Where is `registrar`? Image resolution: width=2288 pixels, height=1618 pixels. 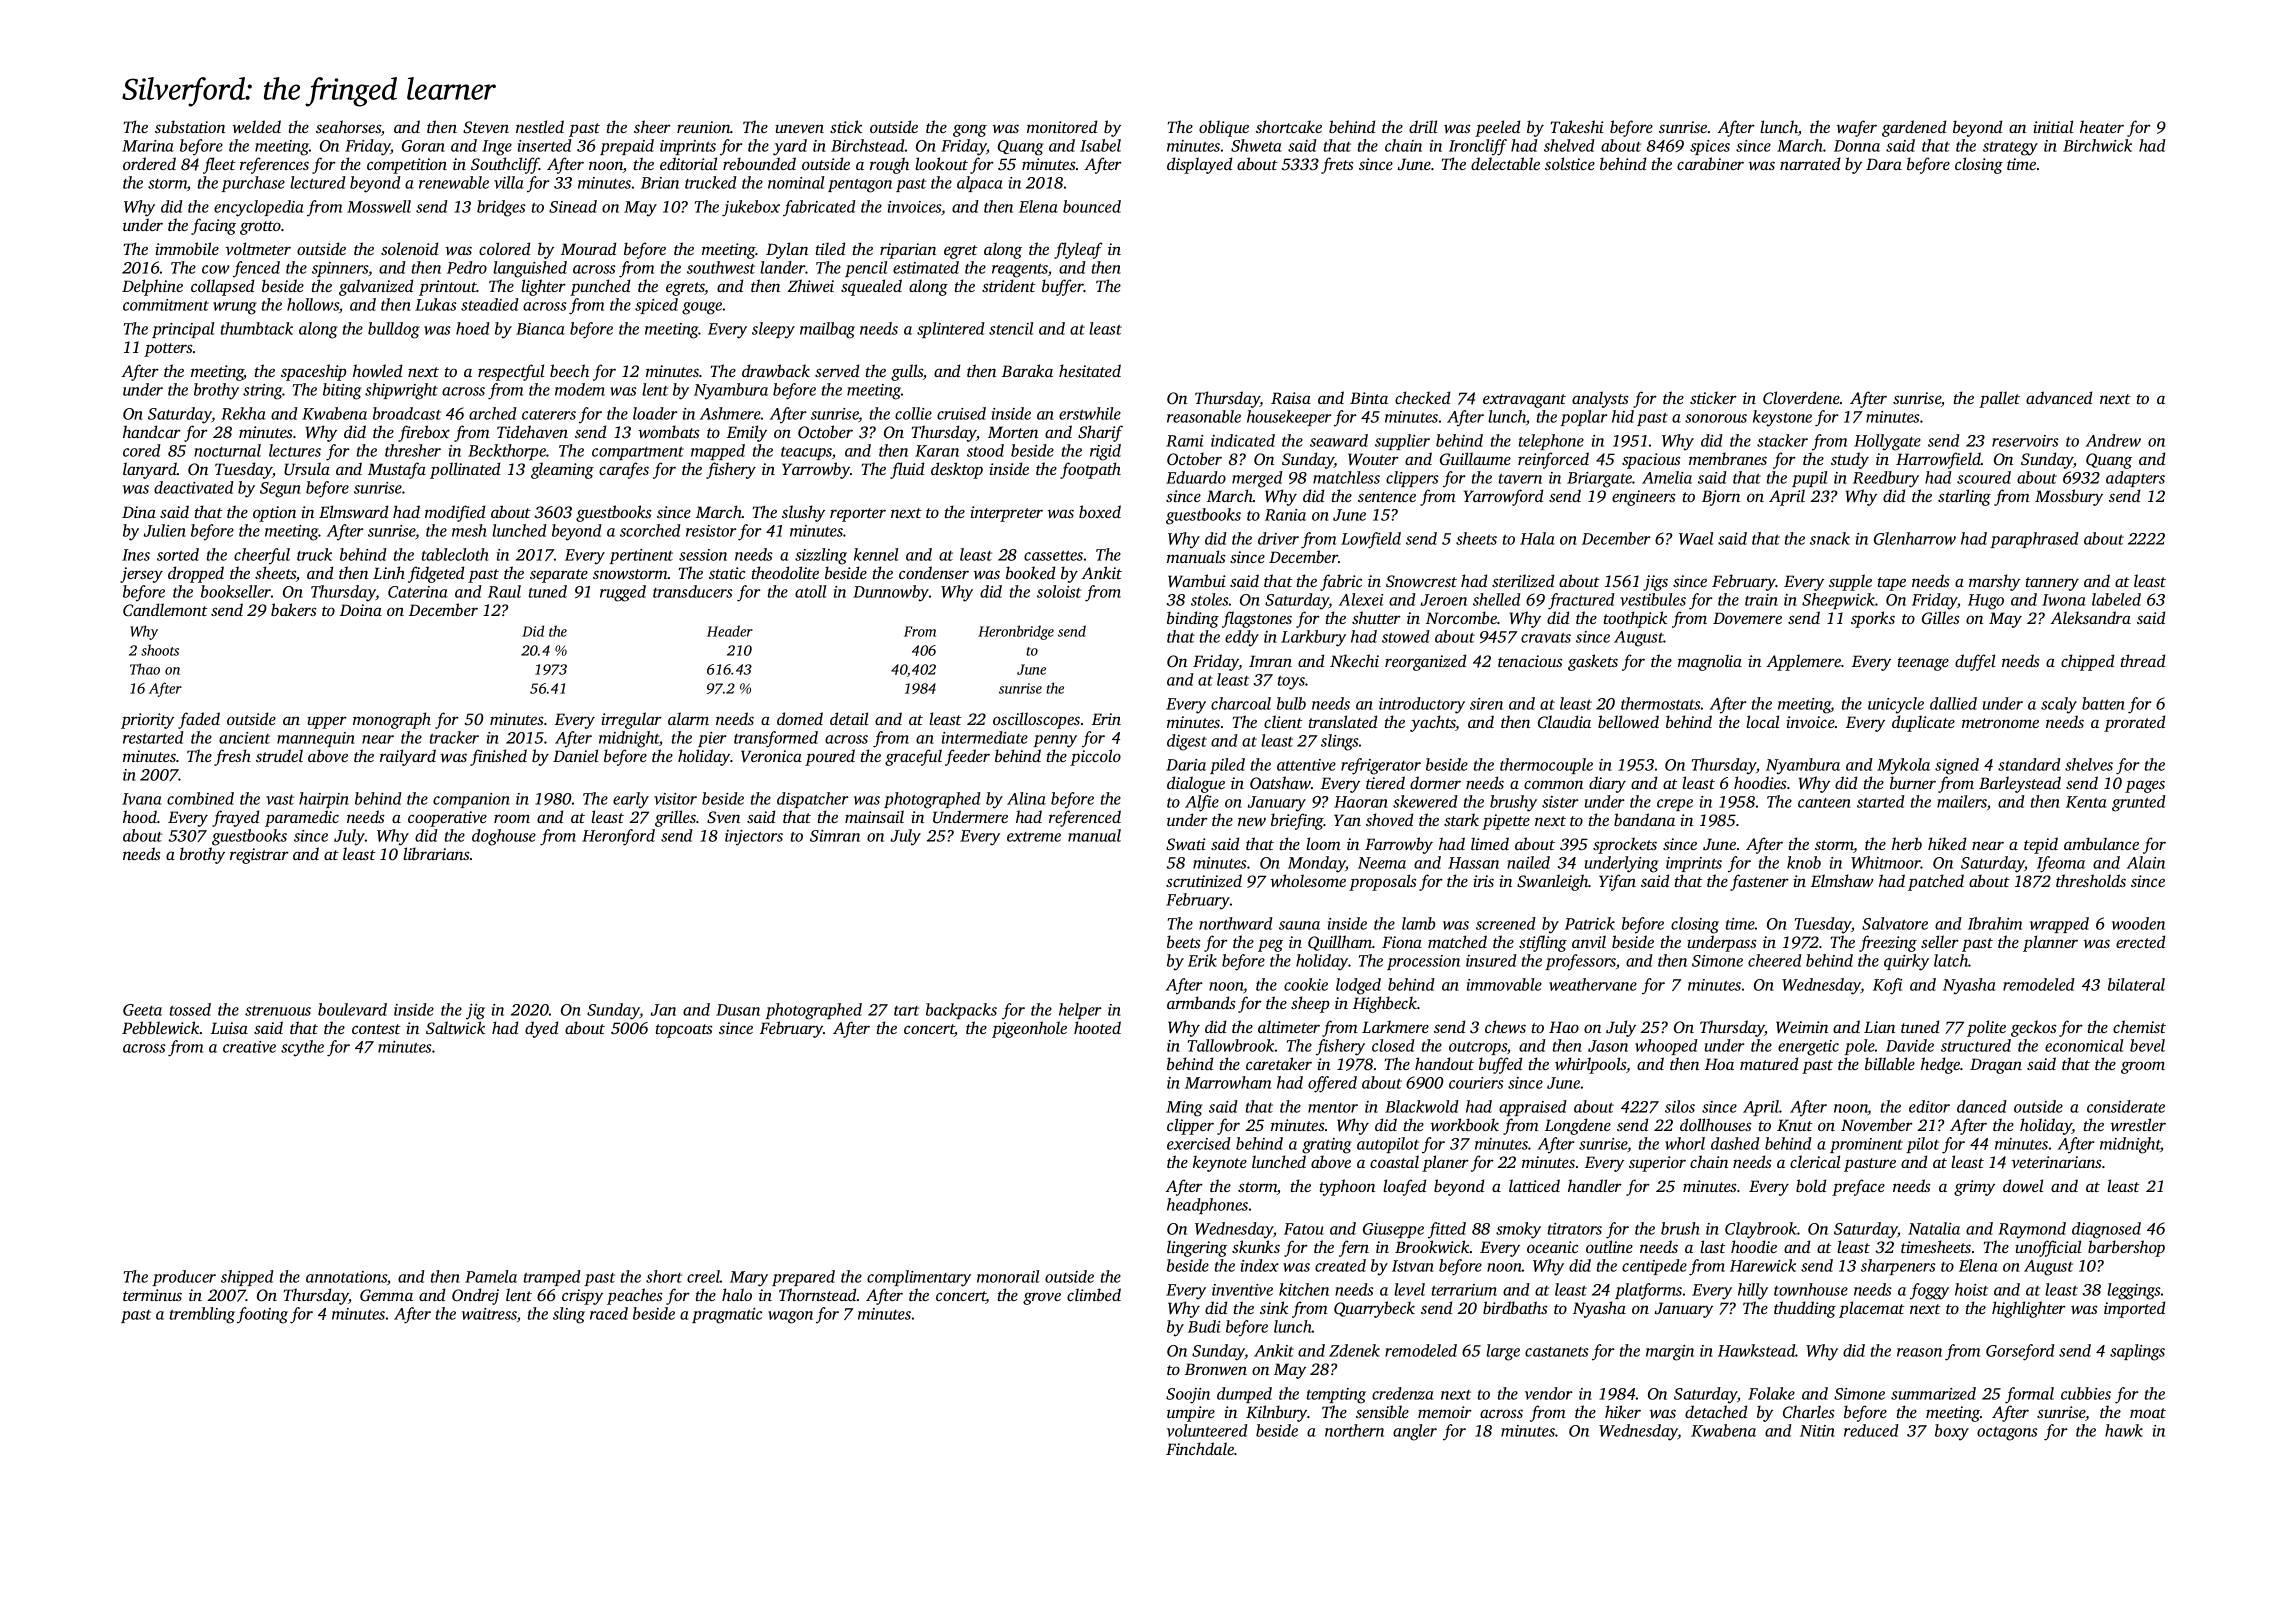 registrar is located at coordinates (259, 856).
